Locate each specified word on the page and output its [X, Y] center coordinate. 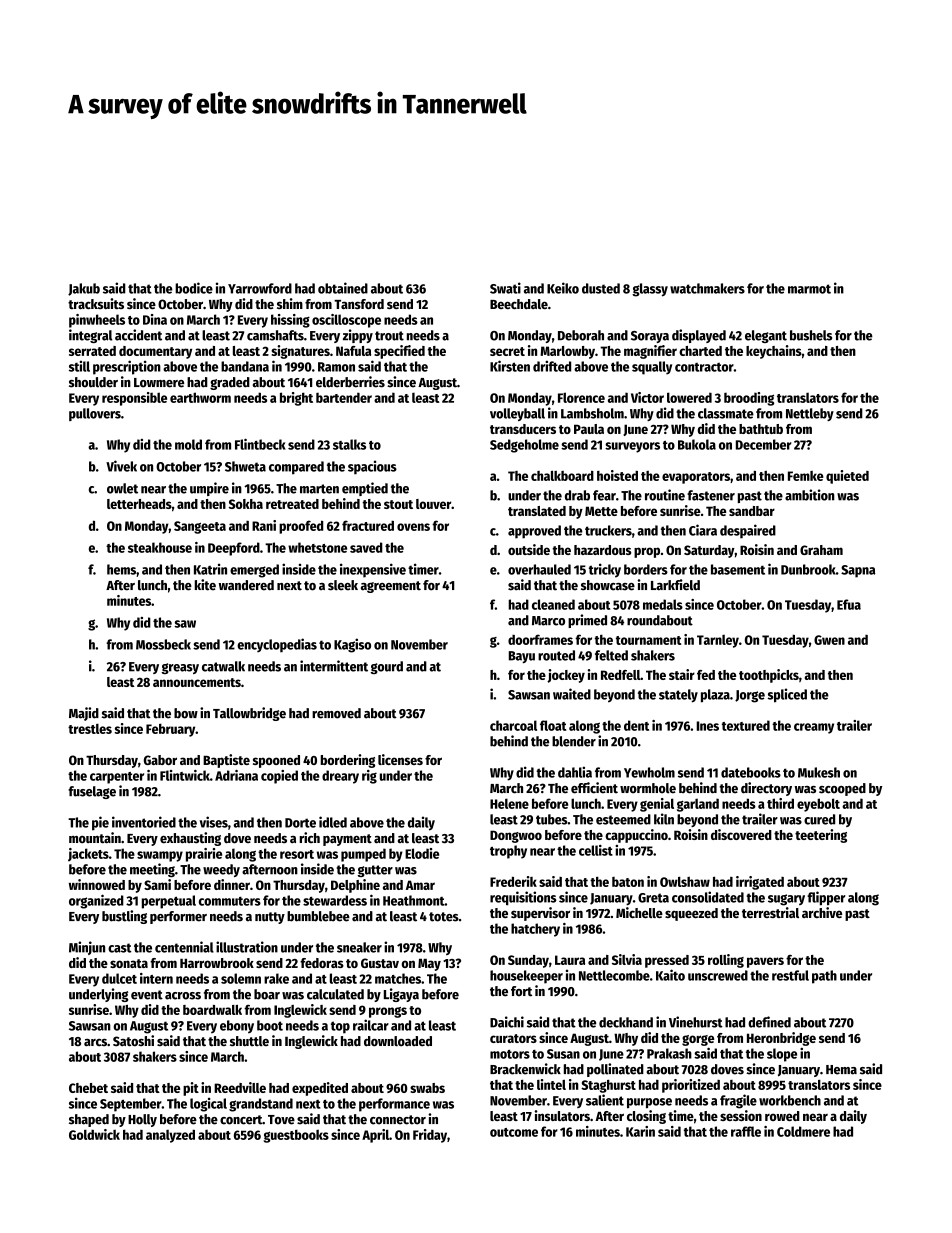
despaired [748, 531]
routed [556, 655]
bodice [194, 288]
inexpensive [373, 570]
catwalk [223, 666]
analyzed [170, 1136]
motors [510, 1054]
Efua [849, 604]
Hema [841, 1070]
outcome [514, 1132]
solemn [241, 978]
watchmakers [707, 288]
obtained [343, 288]
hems [121, 569]
